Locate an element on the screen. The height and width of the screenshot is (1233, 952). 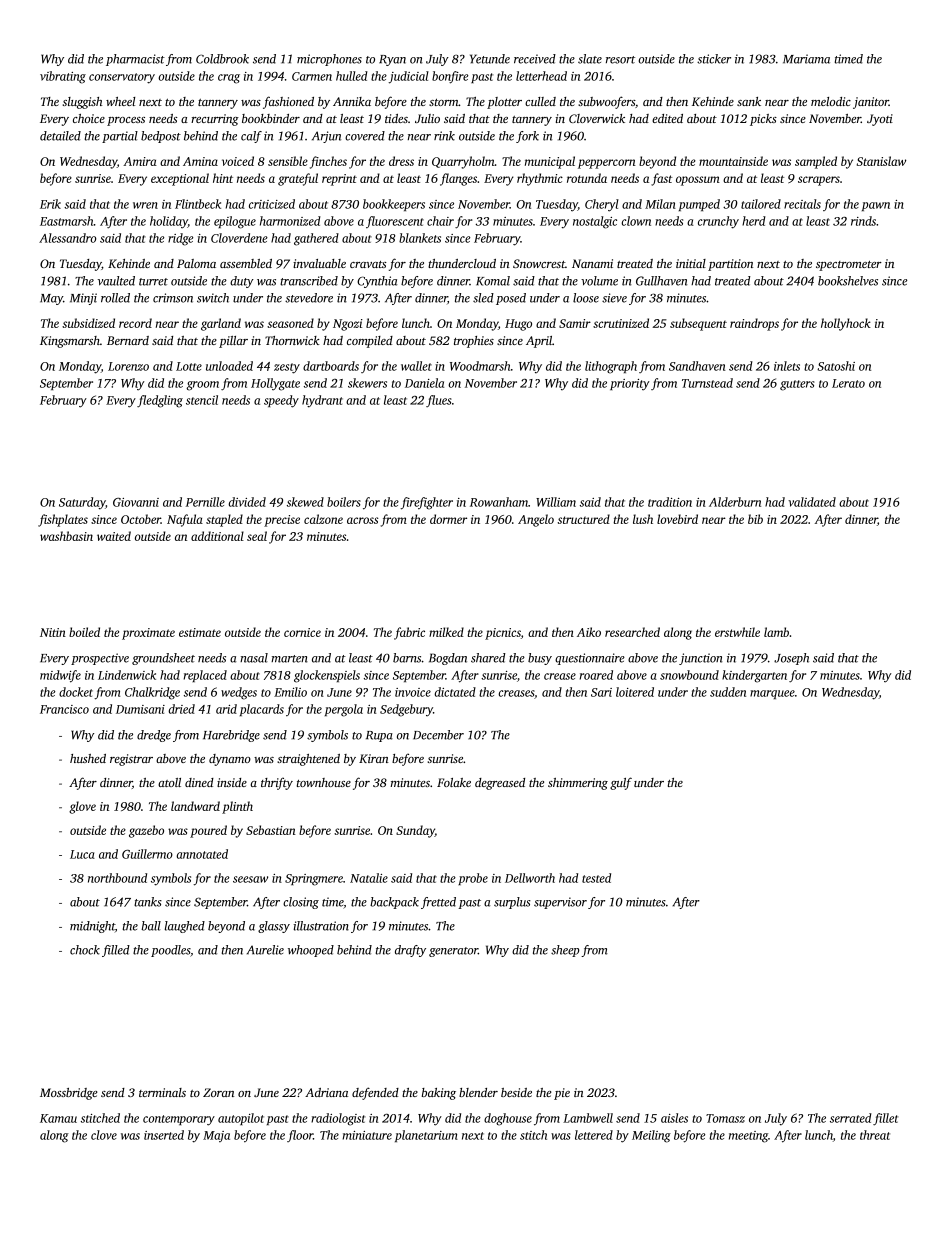
Lerato is located at coordinates (848, 383).
